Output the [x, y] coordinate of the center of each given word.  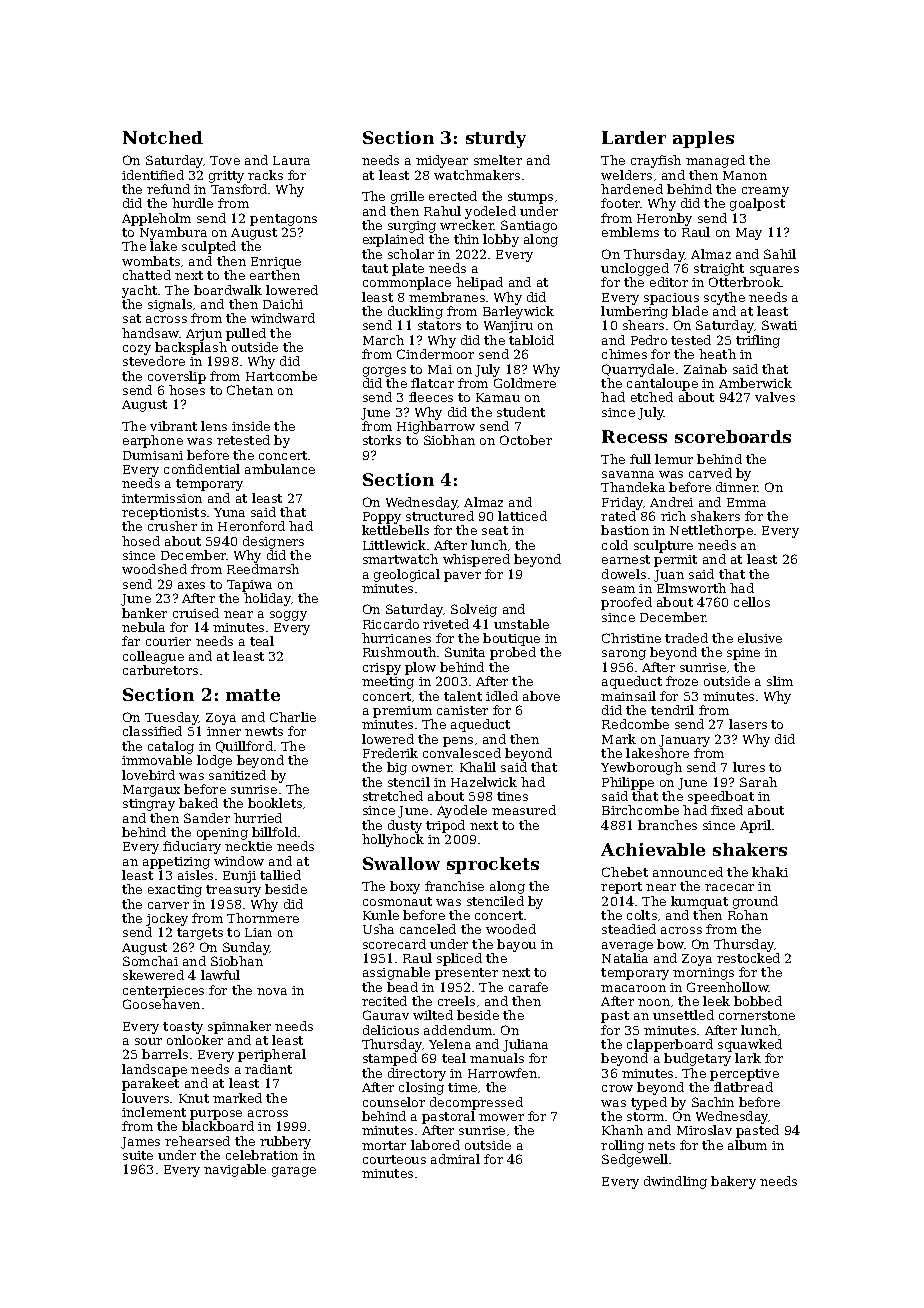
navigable [235, 1170]
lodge [214, 761]
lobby [501, 240]
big [397, 768]
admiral [455, 1159]
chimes [624, 354]
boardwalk [228, 290]
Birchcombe [640, 810]
